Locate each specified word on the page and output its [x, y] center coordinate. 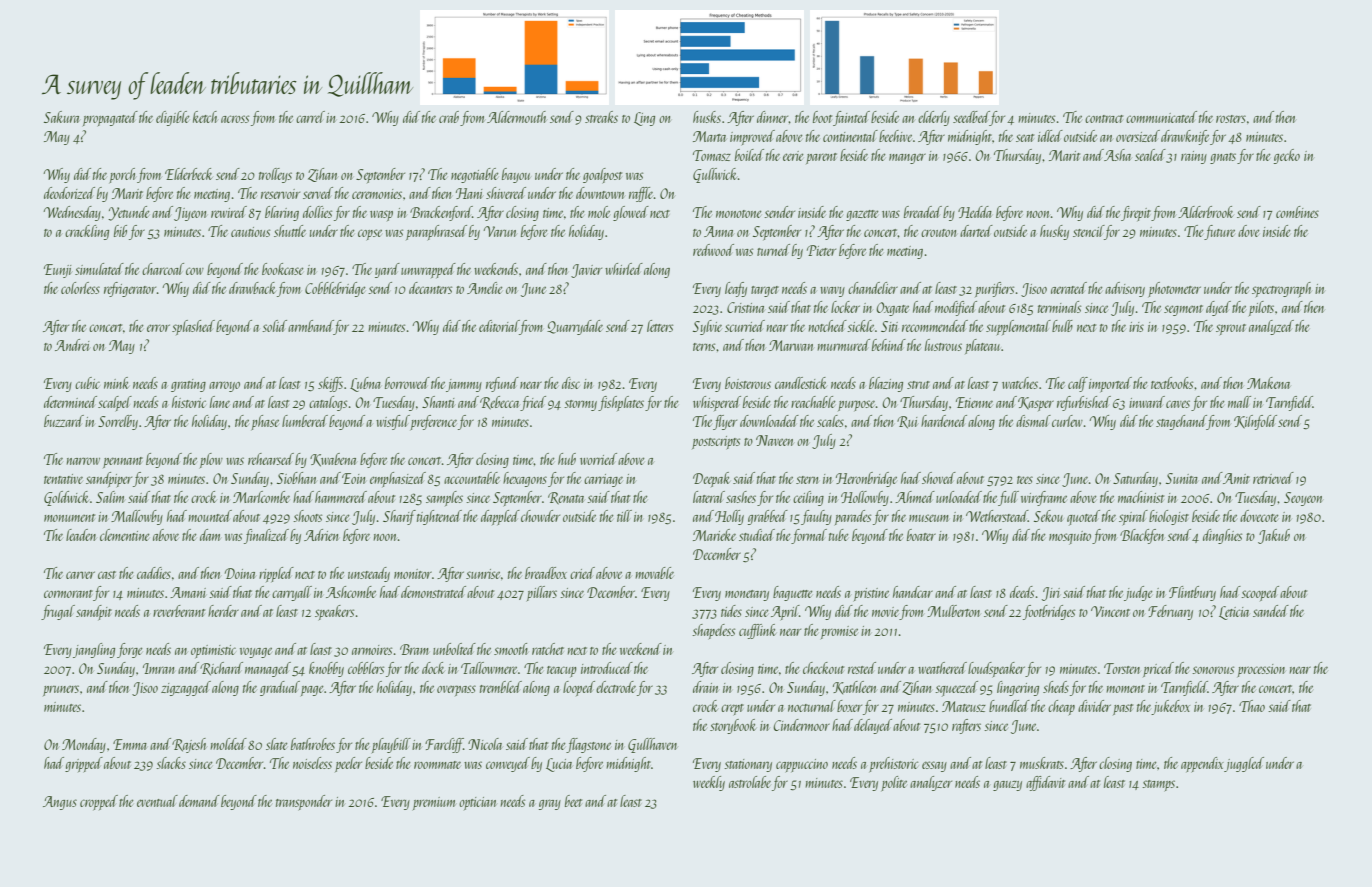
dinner [773, 117]
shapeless [713, 631]
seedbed [971, 118]
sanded [1271, 611]
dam [210, 535]
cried [582, 573]
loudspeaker [996, 669]
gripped [84, 764]
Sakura [61, 117]
